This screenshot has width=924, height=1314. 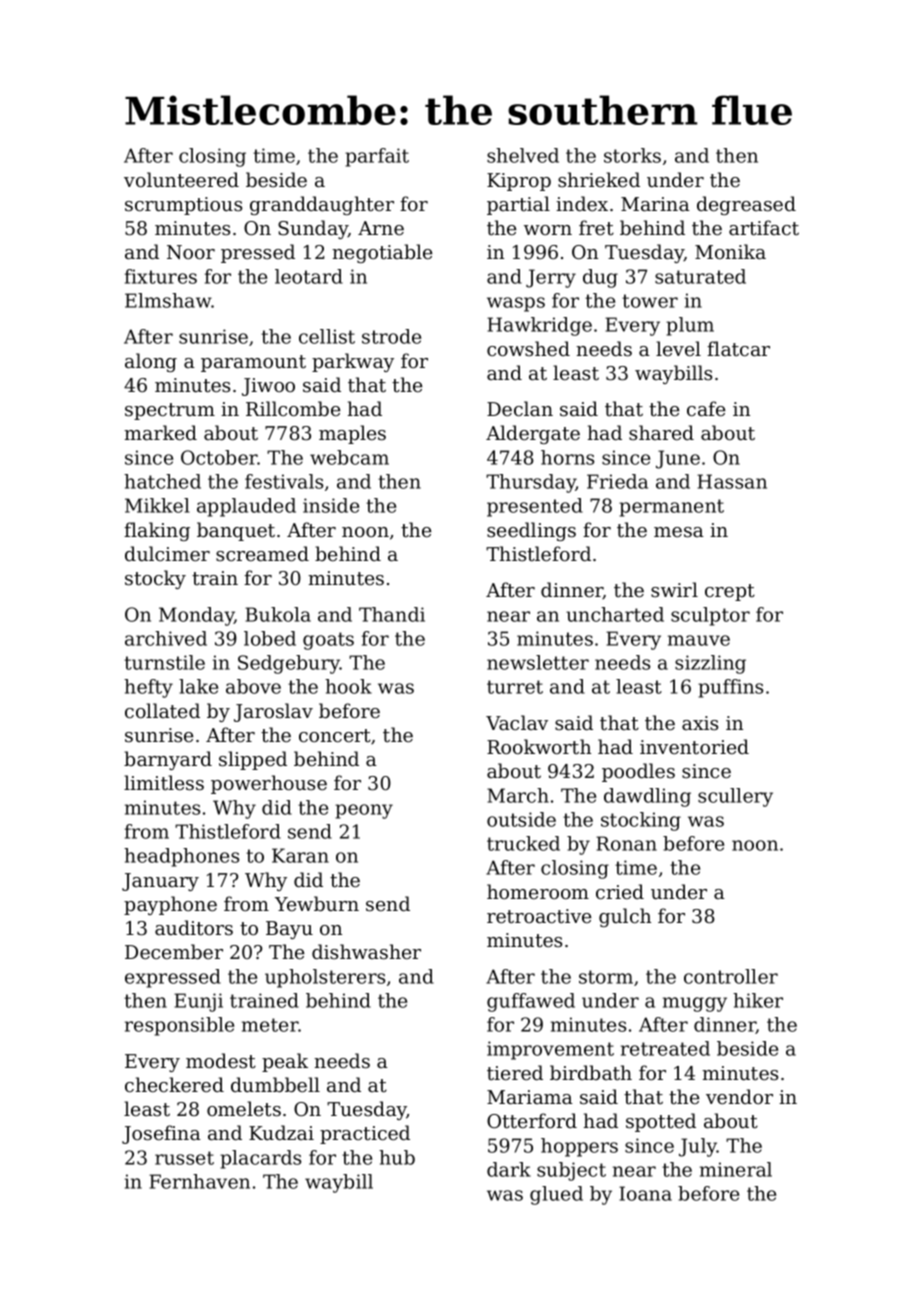 I want to click on wasps, so click(x=516, y=304).
